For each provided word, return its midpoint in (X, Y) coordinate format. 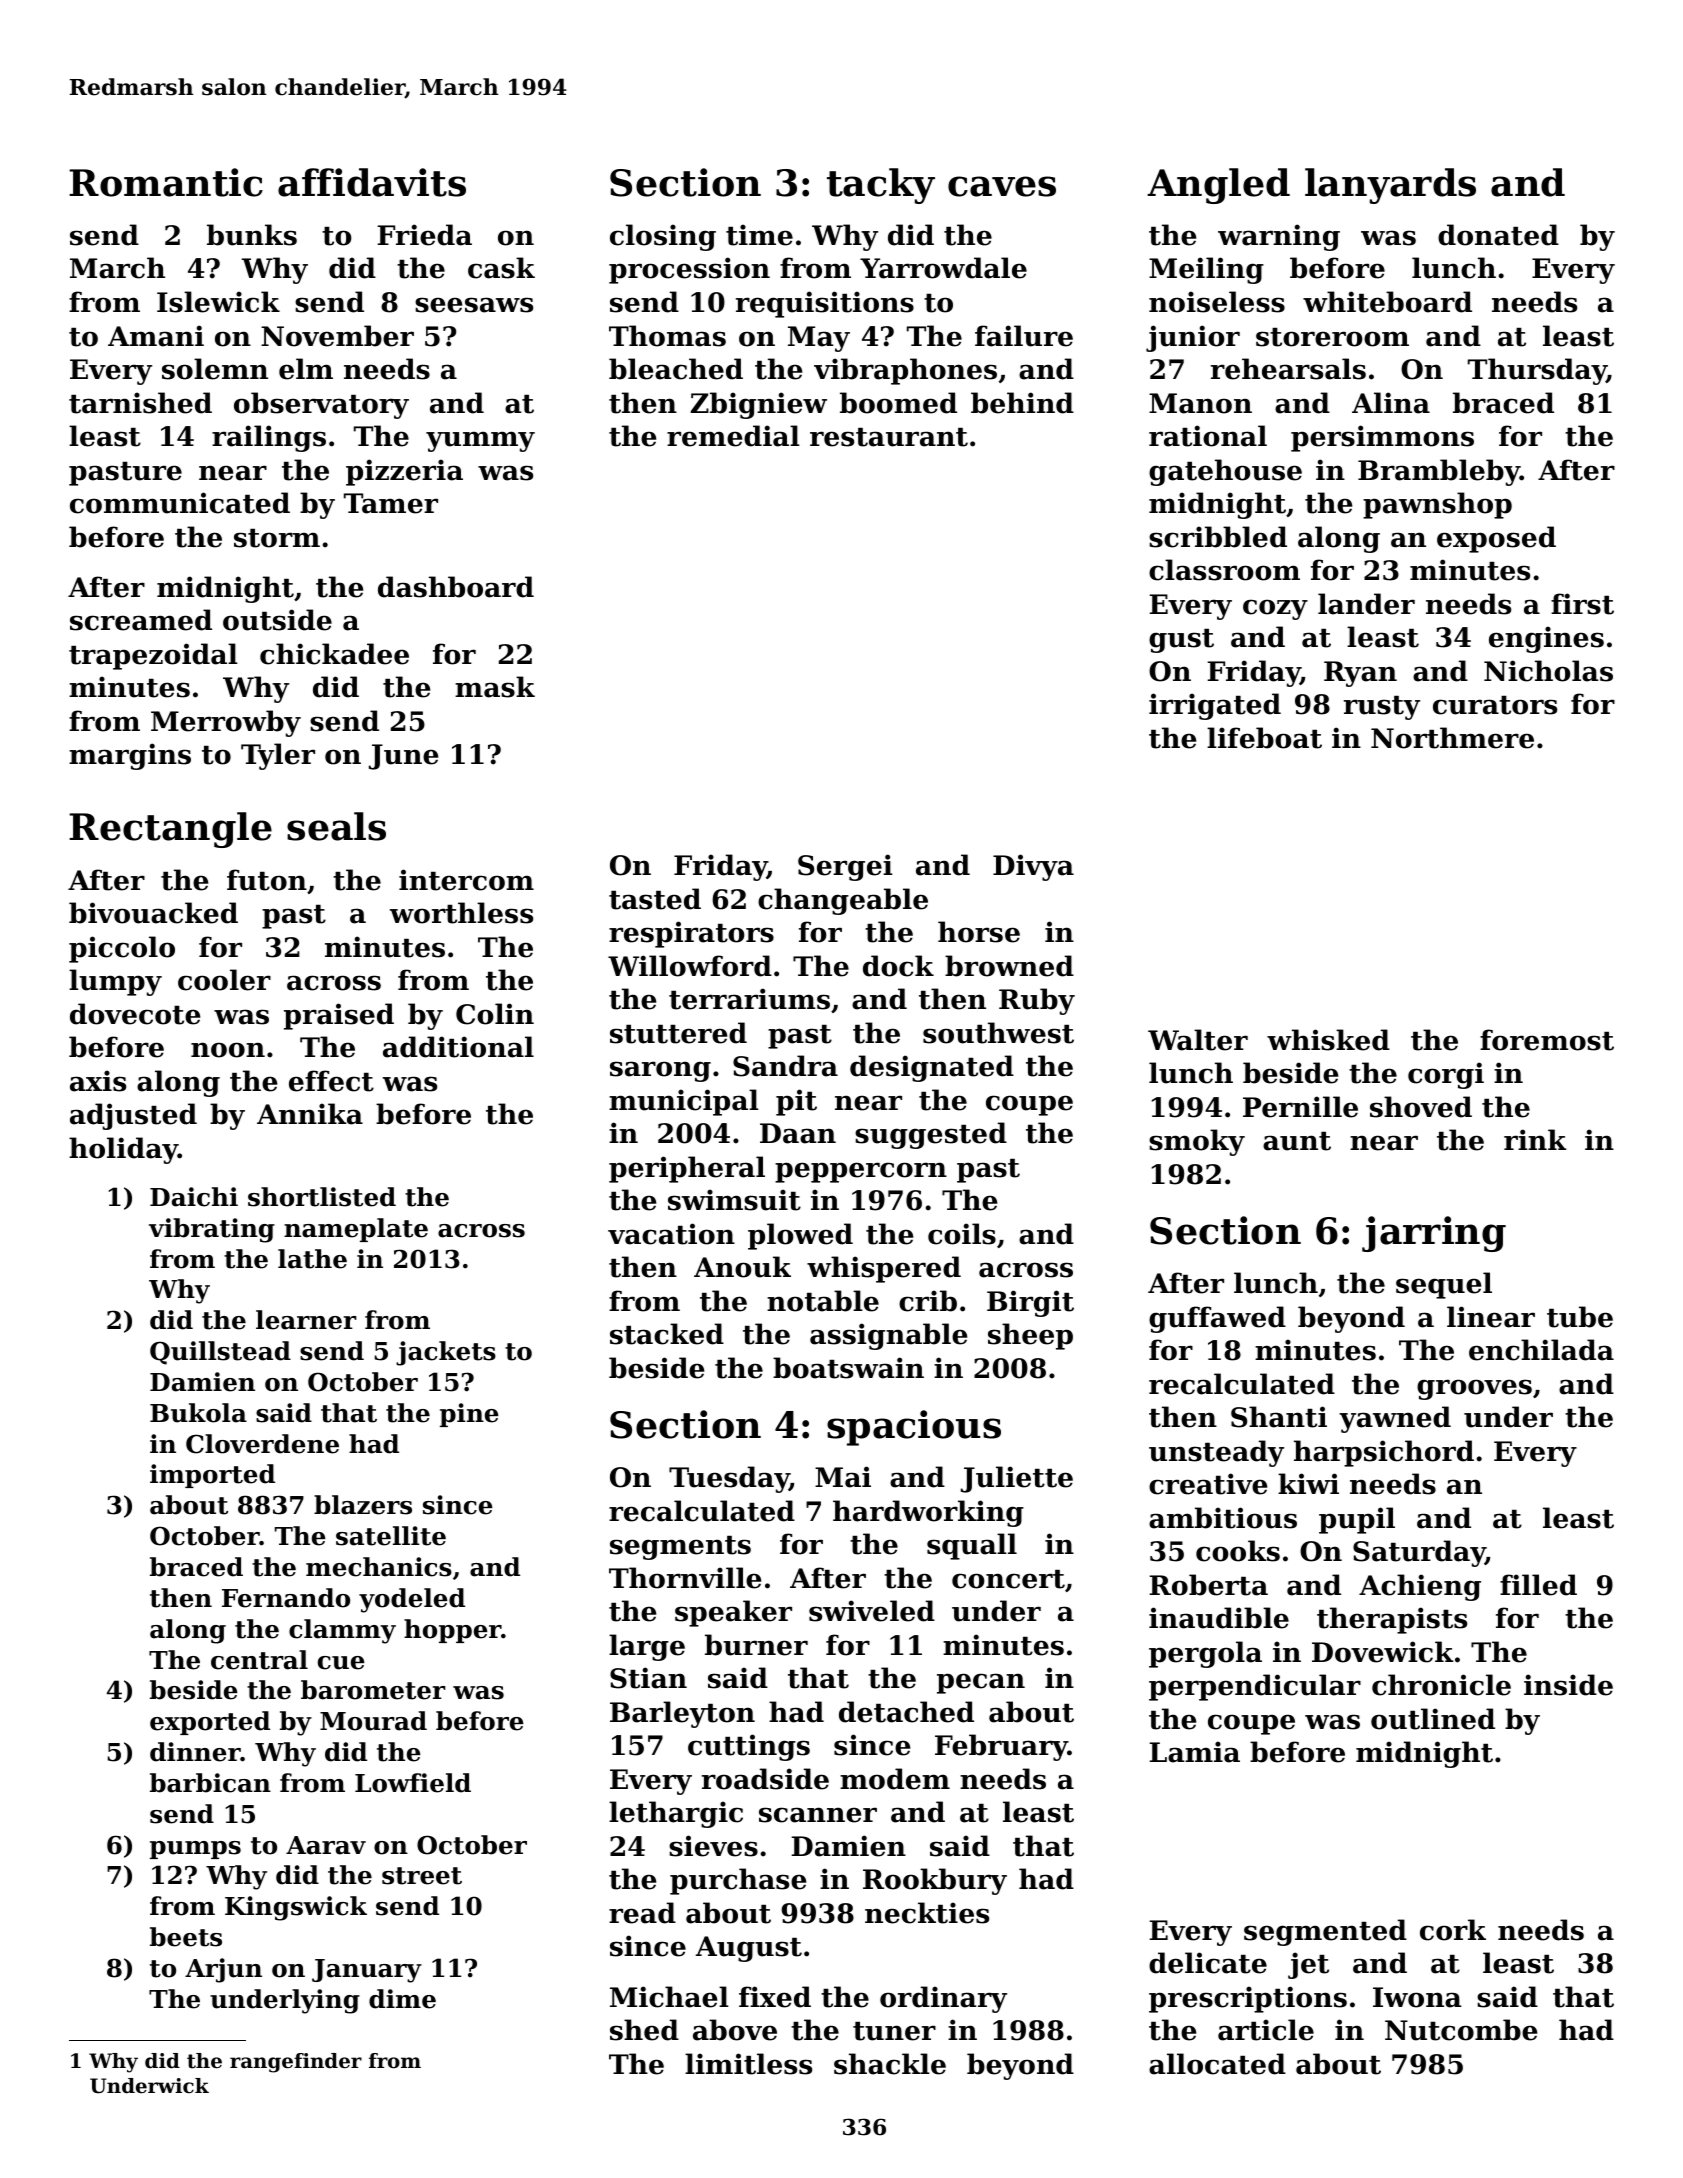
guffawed (1217, 1319)
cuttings (749, 1747)
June (403, 757)
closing (663, 237)
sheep (1030, 1336)
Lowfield (413, 1783)
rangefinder (296, 2063)
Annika (310, 1114)
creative (1208, 1484)
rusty (1382, 708)
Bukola (198, 1413)
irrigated (1215, 706)
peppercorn (861, 1172)
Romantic (166, 182)
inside (1568, 1685)
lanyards (1390, 186)
